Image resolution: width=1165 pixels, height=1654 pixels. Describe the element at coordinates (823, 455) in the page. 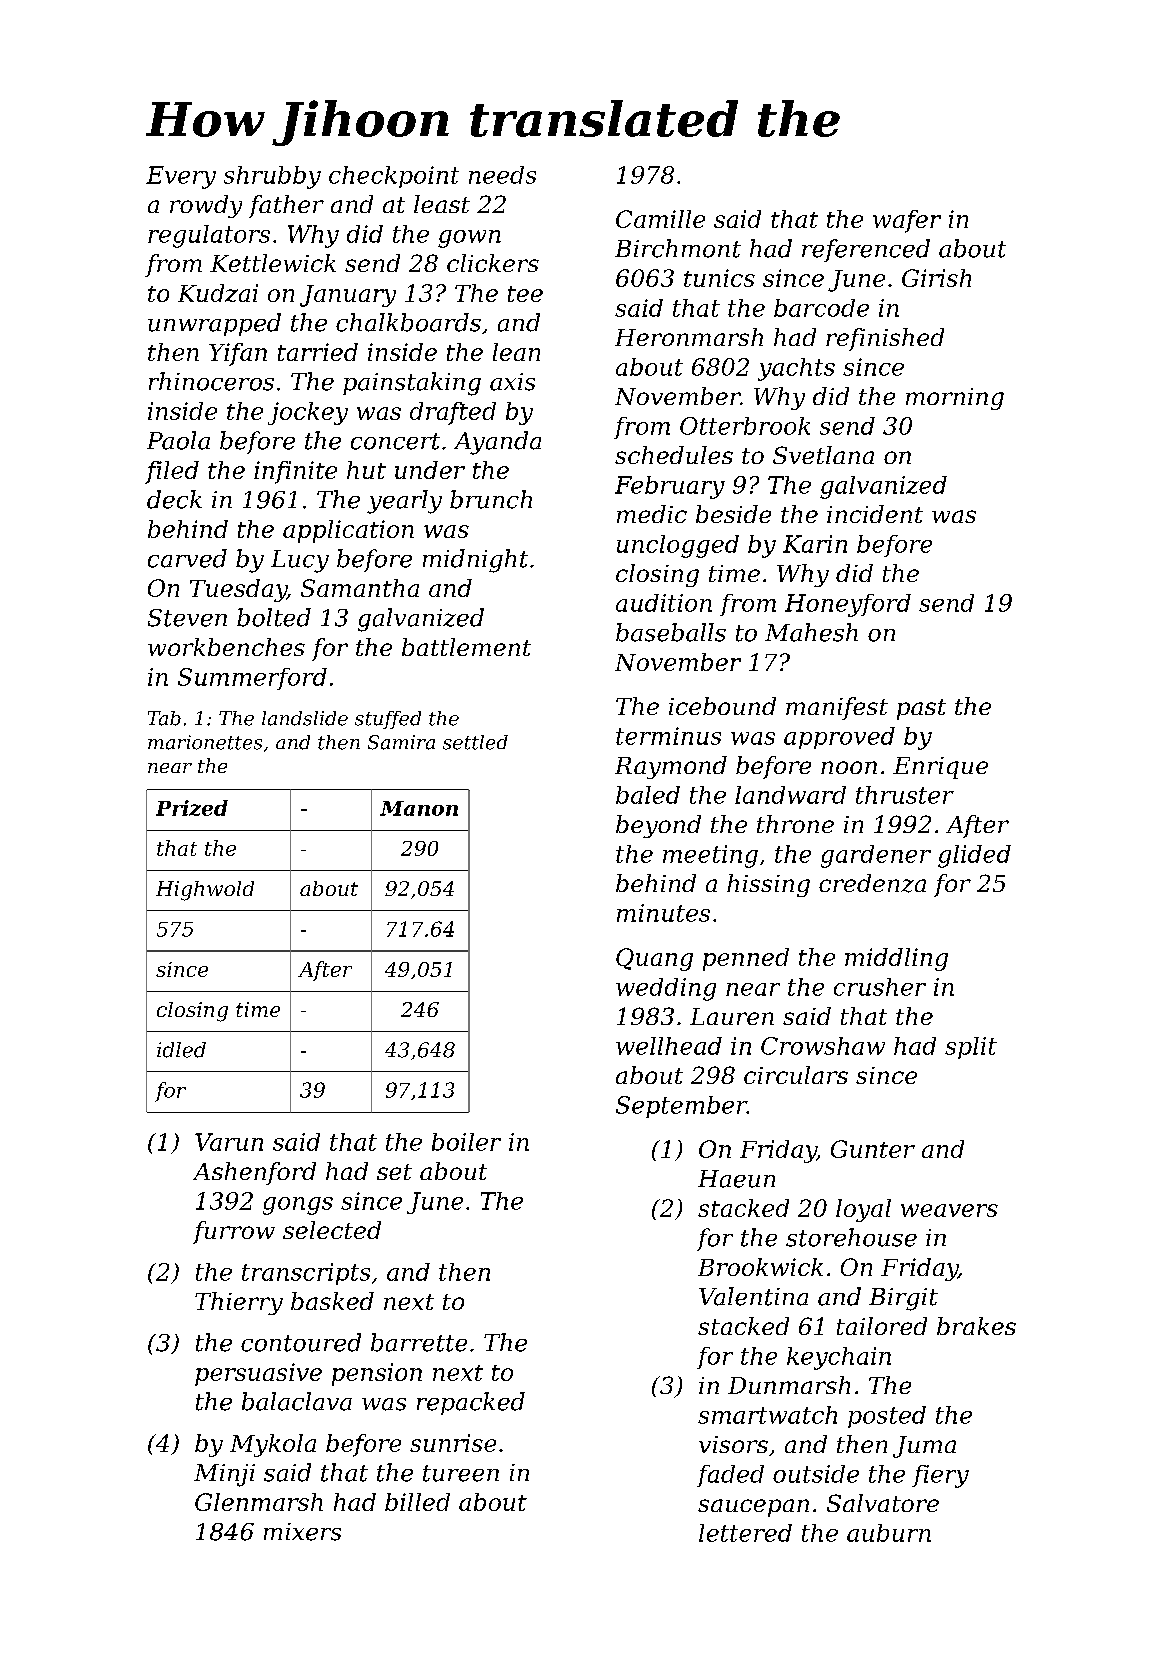

I see `Svetlana` at that location.
